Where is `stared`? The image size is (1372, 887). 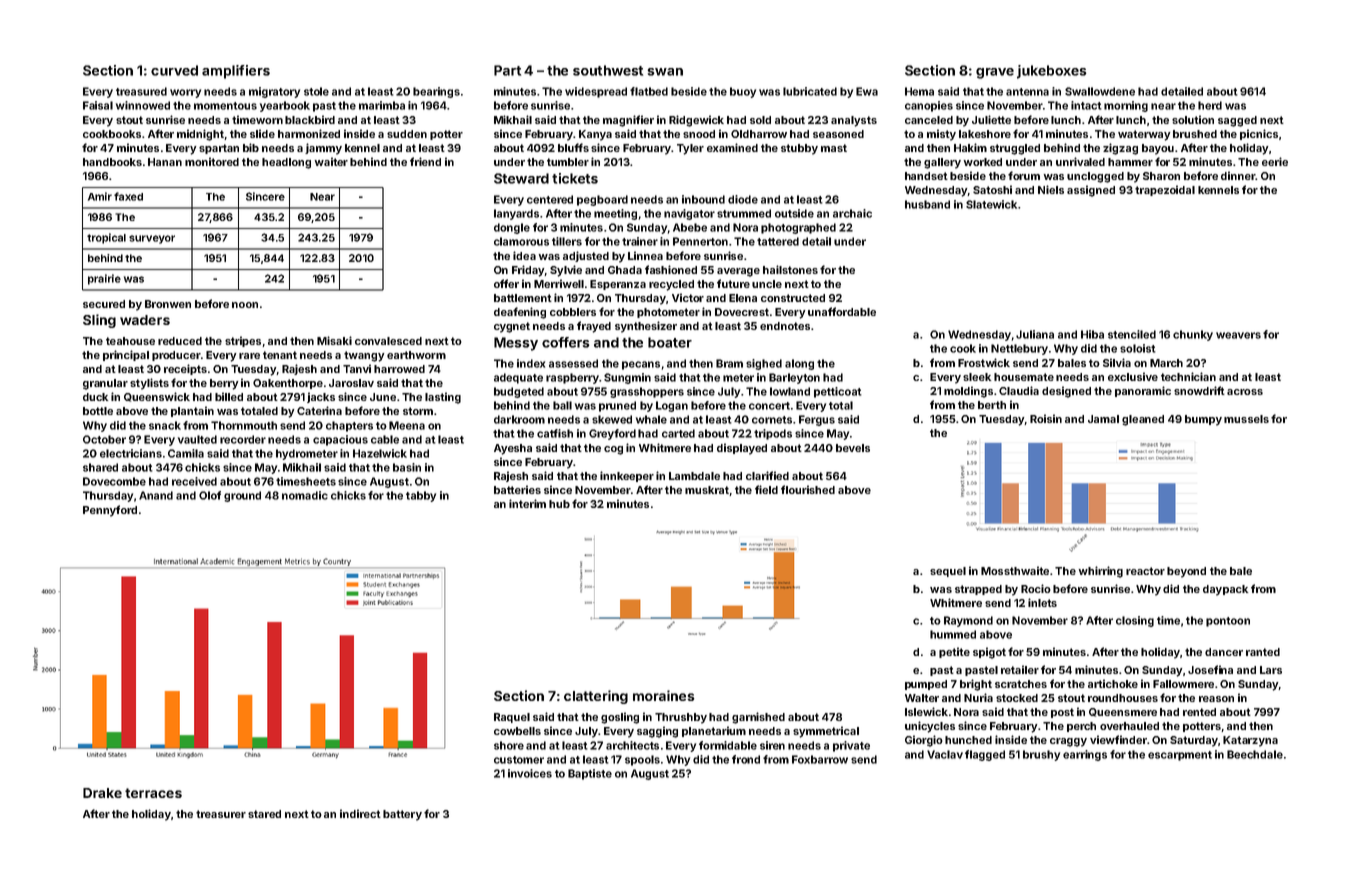
stared is located at coordinates (264, 814).
